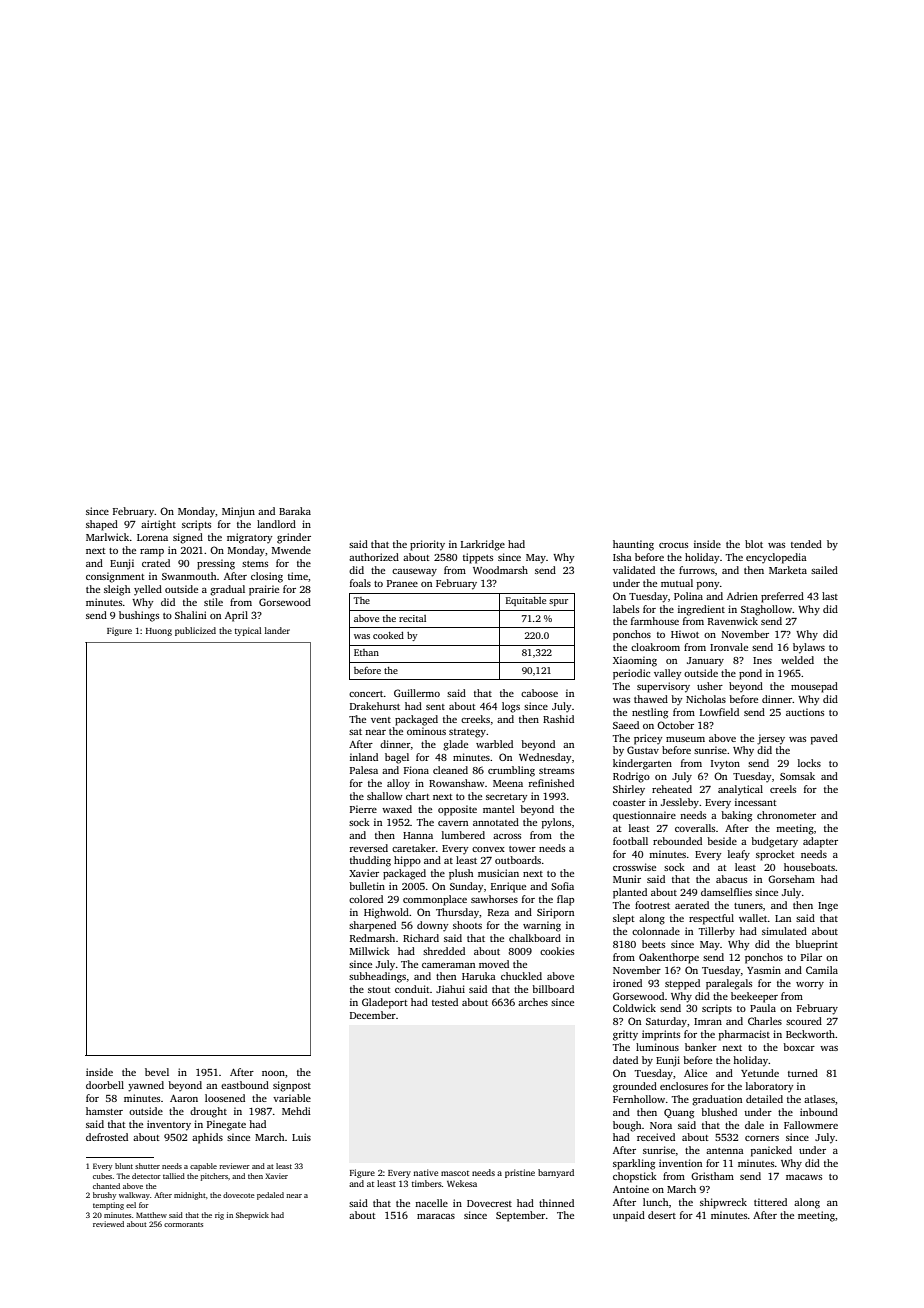 Image resolution: width=924 pixels, height=1308 pixels. I want to click on arches, so click(533, 1002).
